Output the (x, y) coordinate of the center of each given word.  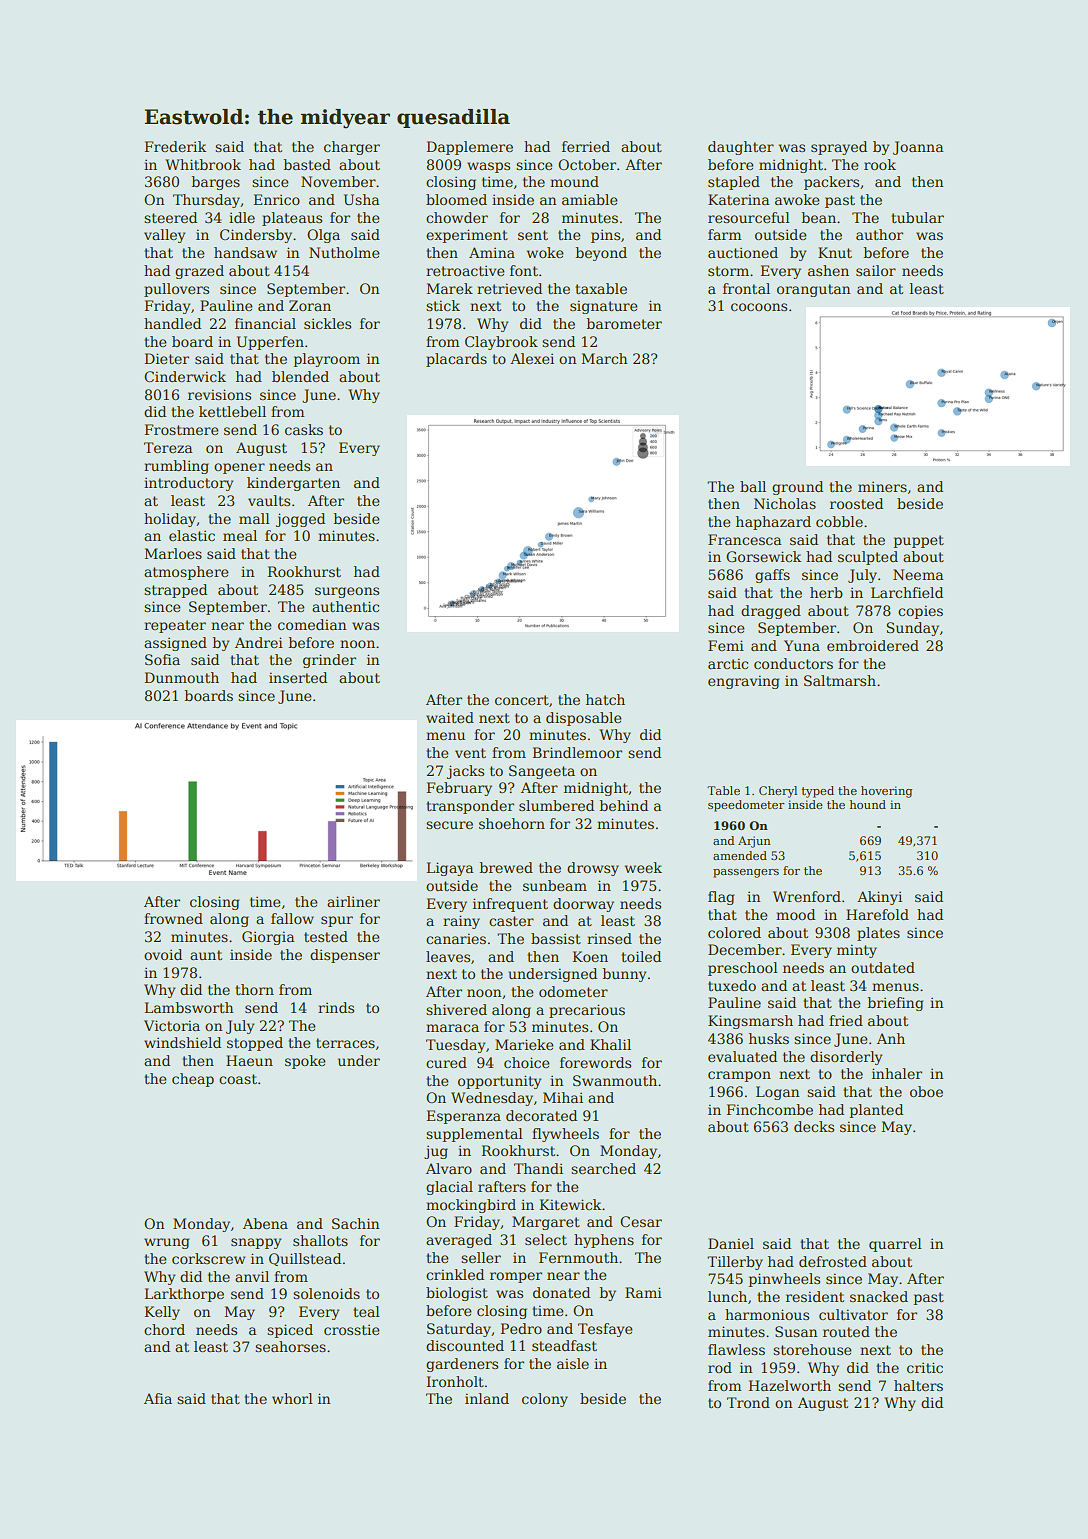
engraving (743, 682)
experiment (467, 236)
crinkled (455, 1274)
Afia (158, 1398)
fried (846, 1020)
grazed (199, 272)
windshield (182, 1042)
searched (603, 1168)
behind (623, 805)
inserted (298, 677)
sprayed (839, 148)
